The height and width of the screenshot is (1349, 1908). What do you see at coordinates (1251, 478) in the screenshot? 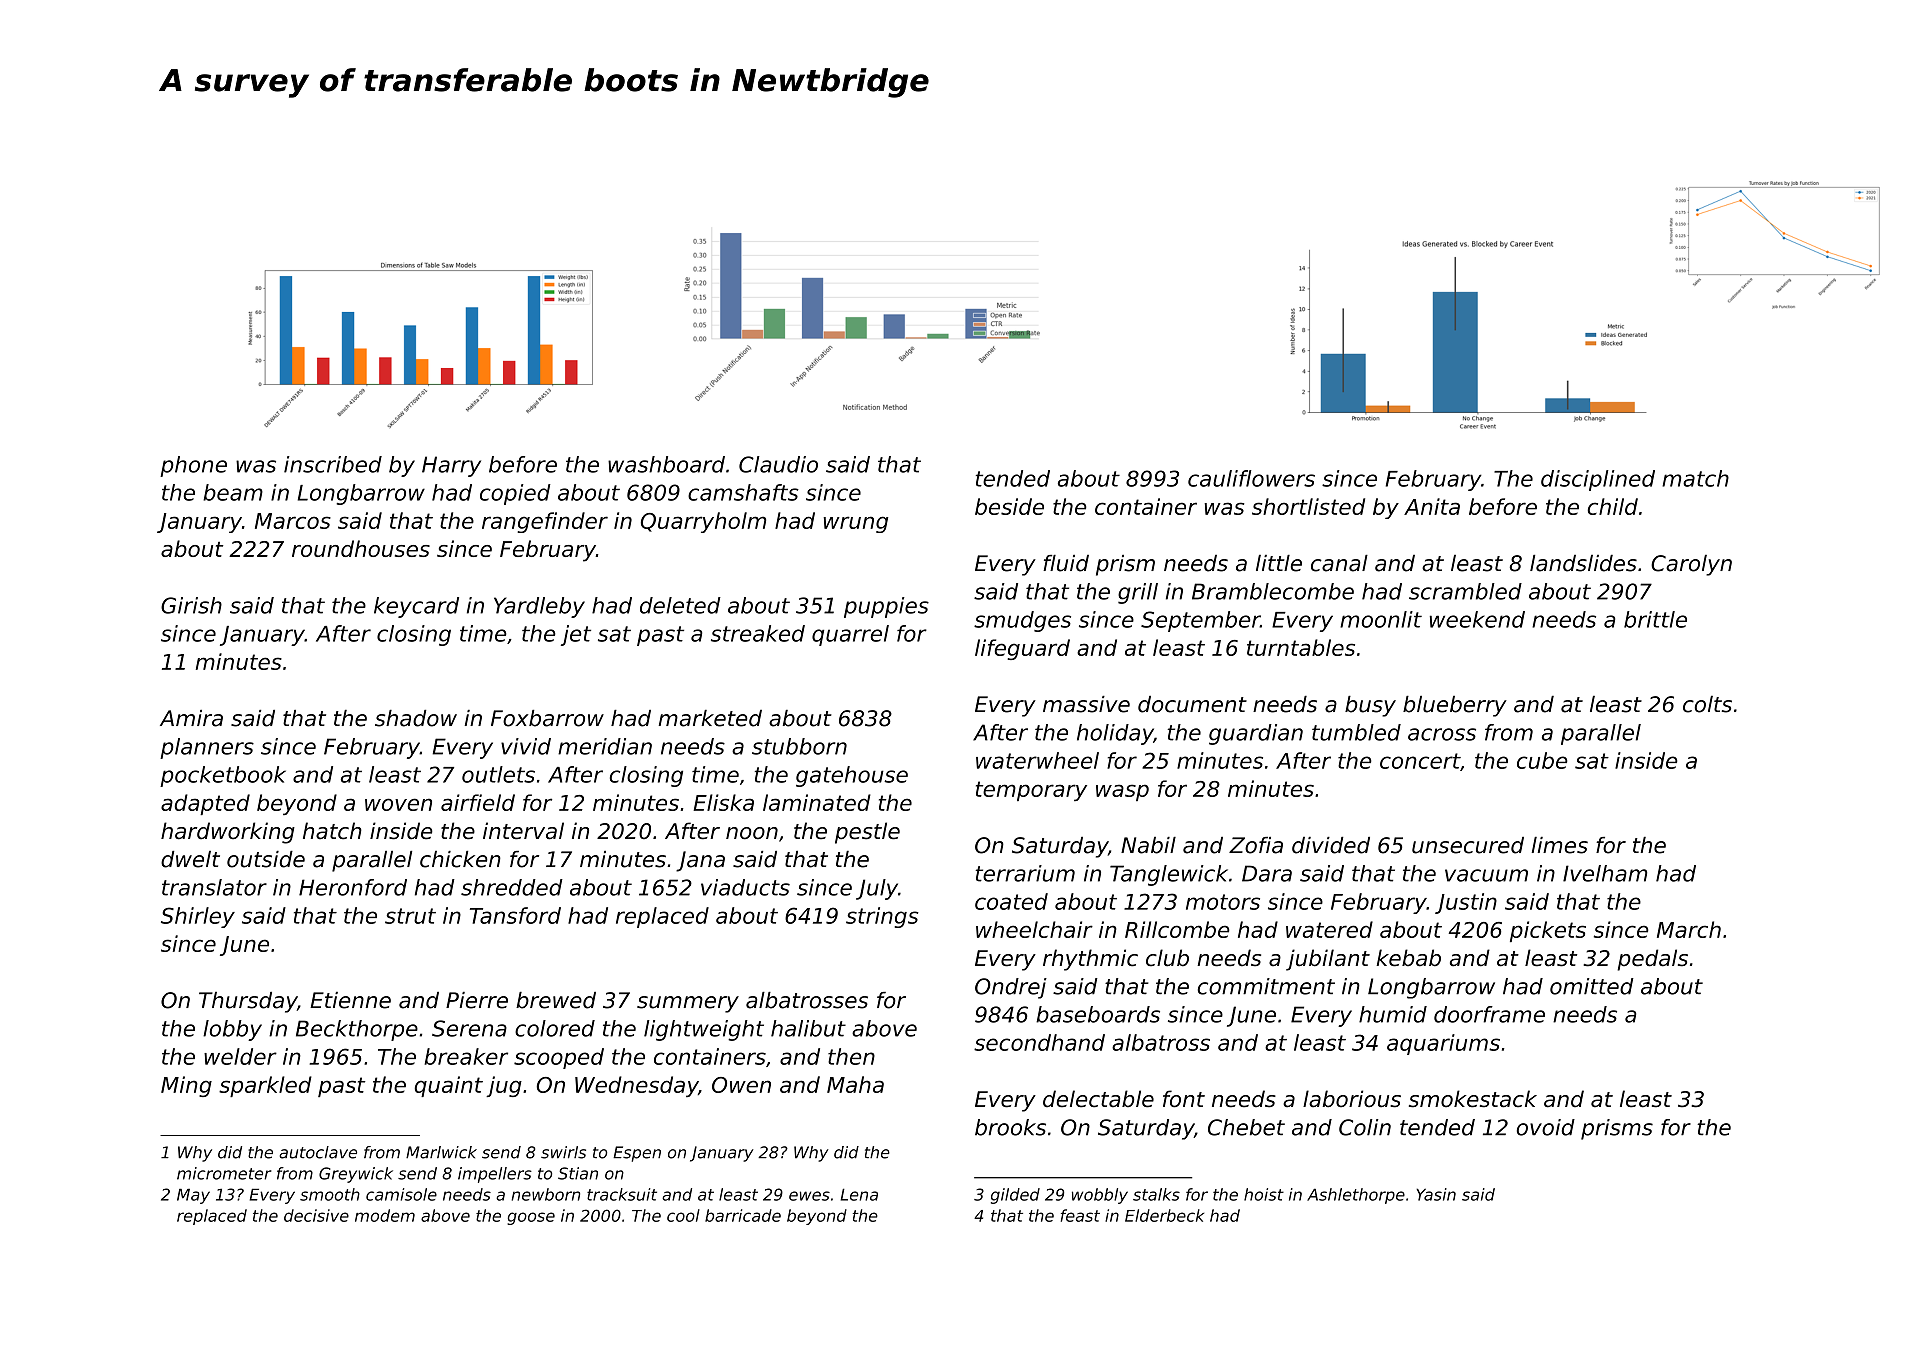
I see `cauliflowers` at bounding box center [1251, 478].
